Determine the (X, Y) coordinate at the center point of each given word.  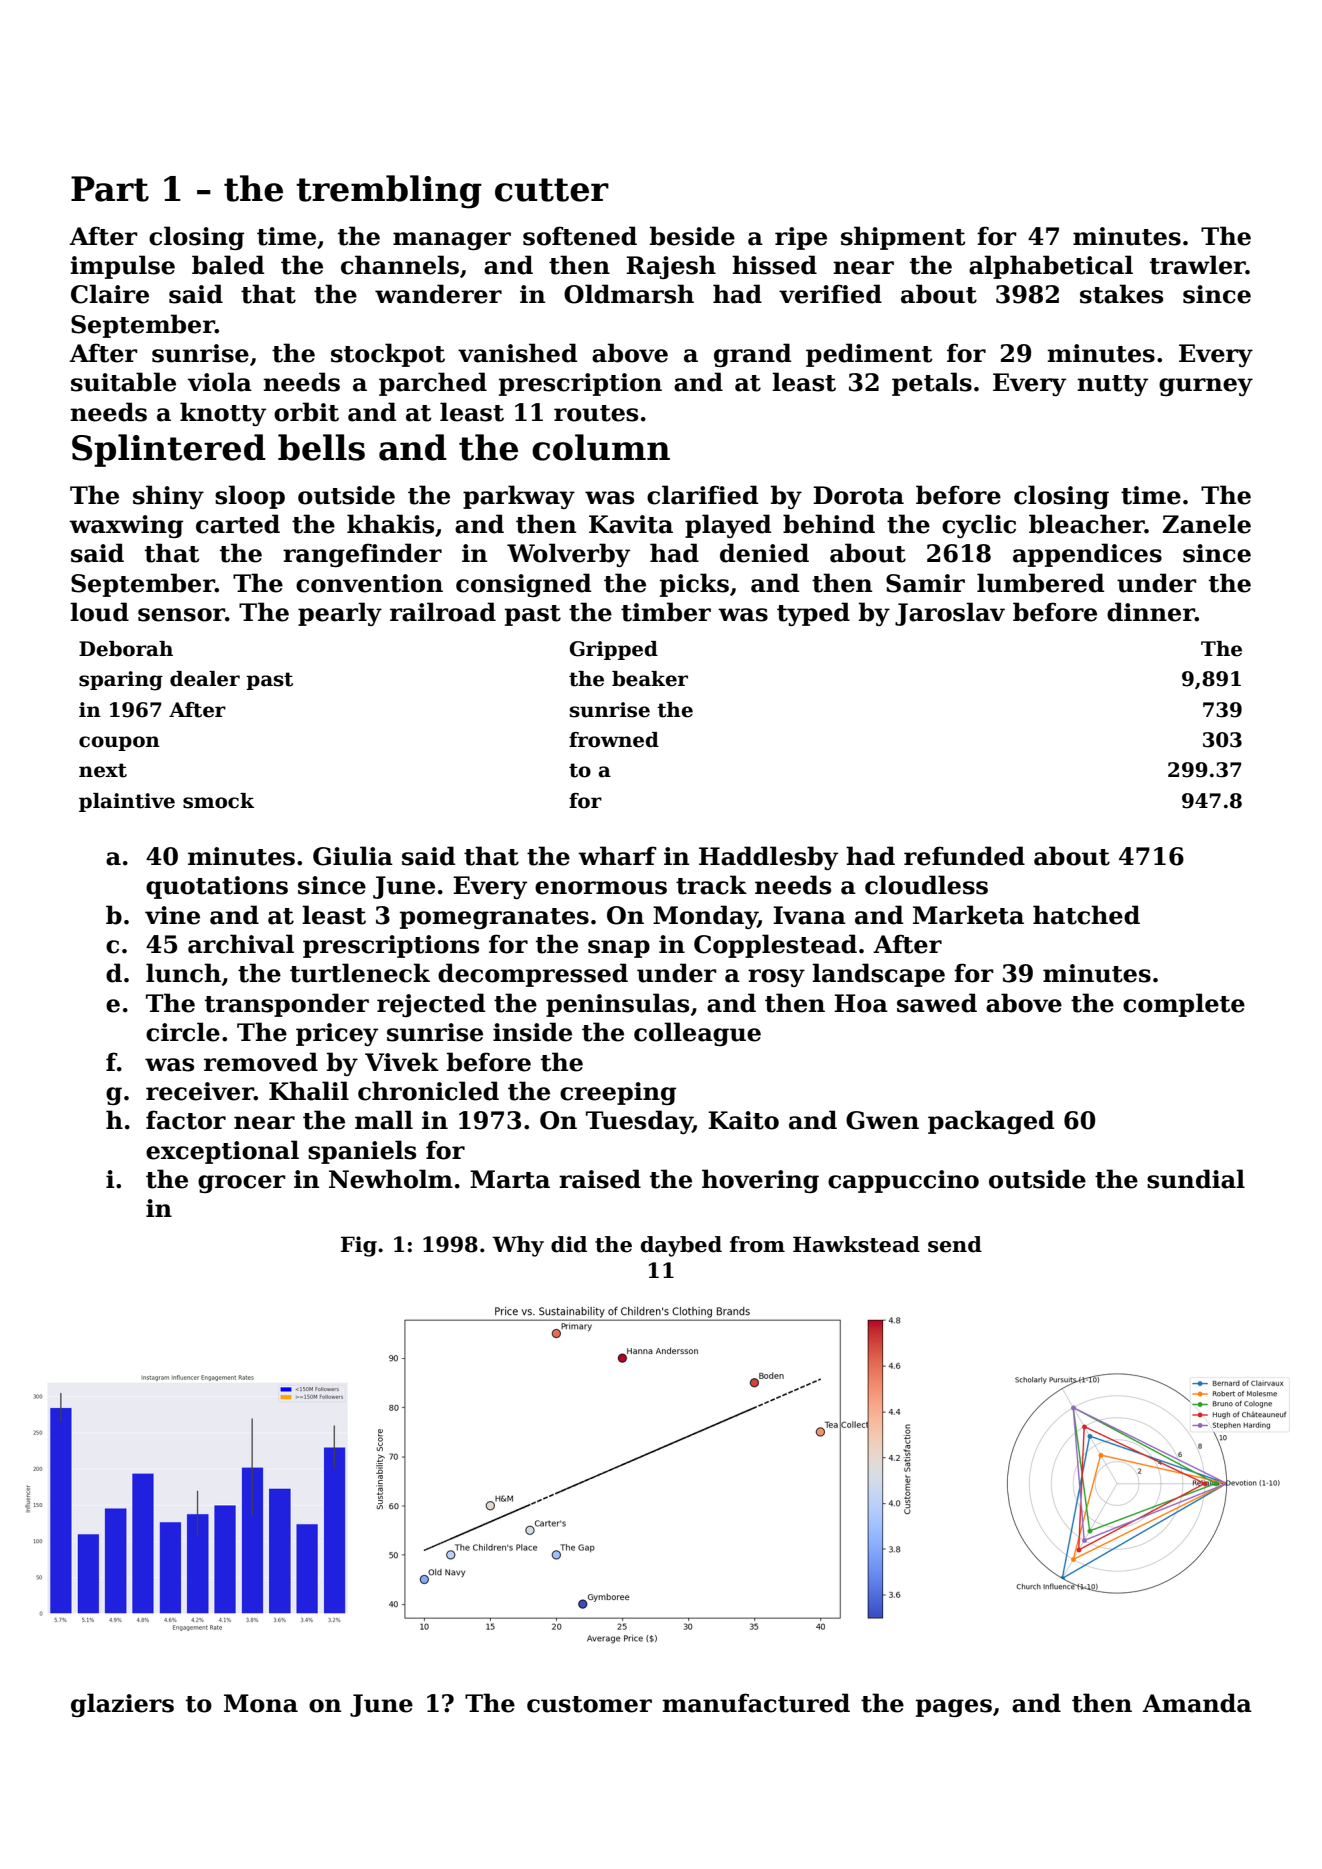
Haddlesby (768, 858)
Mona (261, 1703)
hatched (1086, 915)
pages (954, 1708)
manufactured (756, 1703)
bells (321, 447)
